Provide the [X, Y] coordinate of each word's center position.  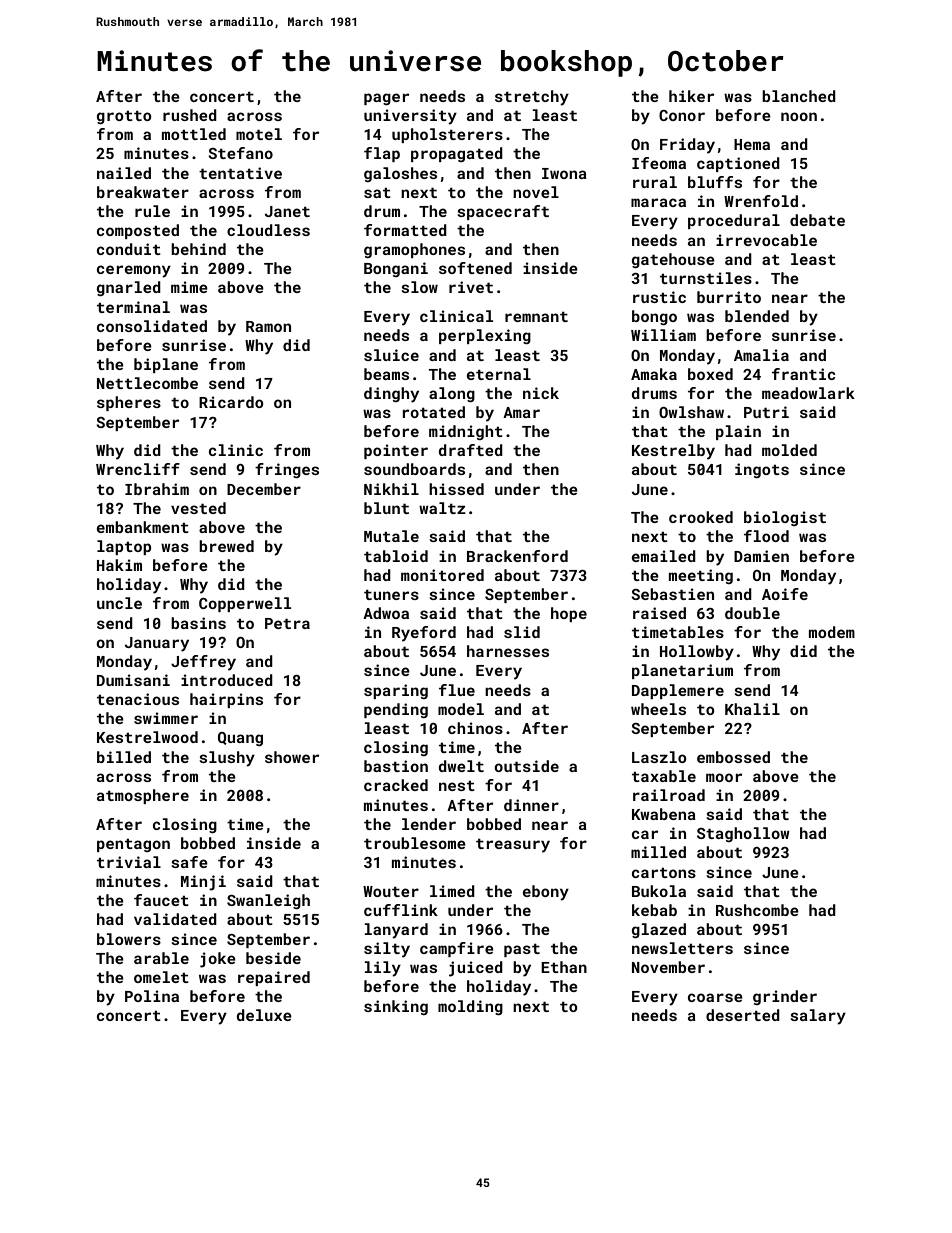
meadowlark [808, 393]
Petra [287, 623]
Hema [752, 144]
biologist [785, 518]
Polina [152, 996]
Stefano [240, 153]
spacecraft [503, 212]
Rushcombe [757, 910]
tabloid [396, 556]
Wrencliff [138, 469]
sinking [396, 1007]
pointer [396, 451]
